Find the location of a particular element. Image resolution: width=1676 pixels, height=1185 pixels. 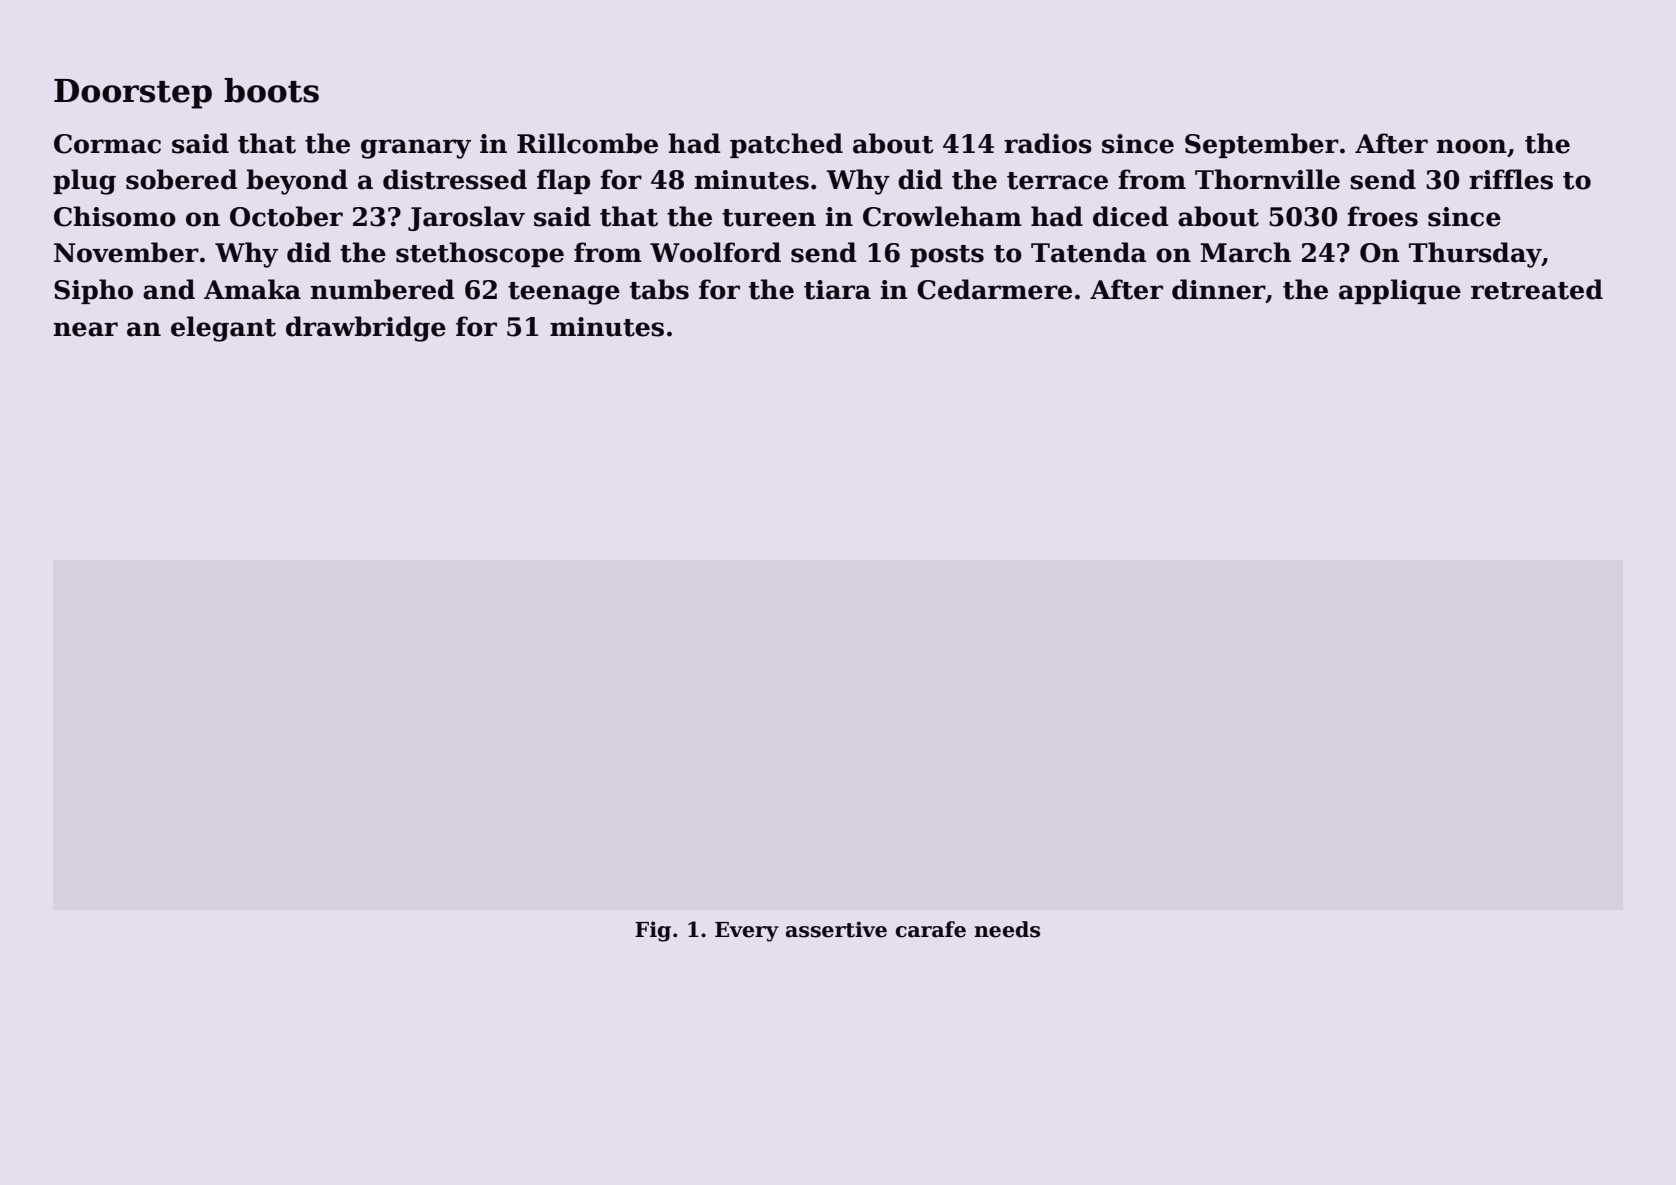

Rillcombe is located at coordinates (587, 143).
